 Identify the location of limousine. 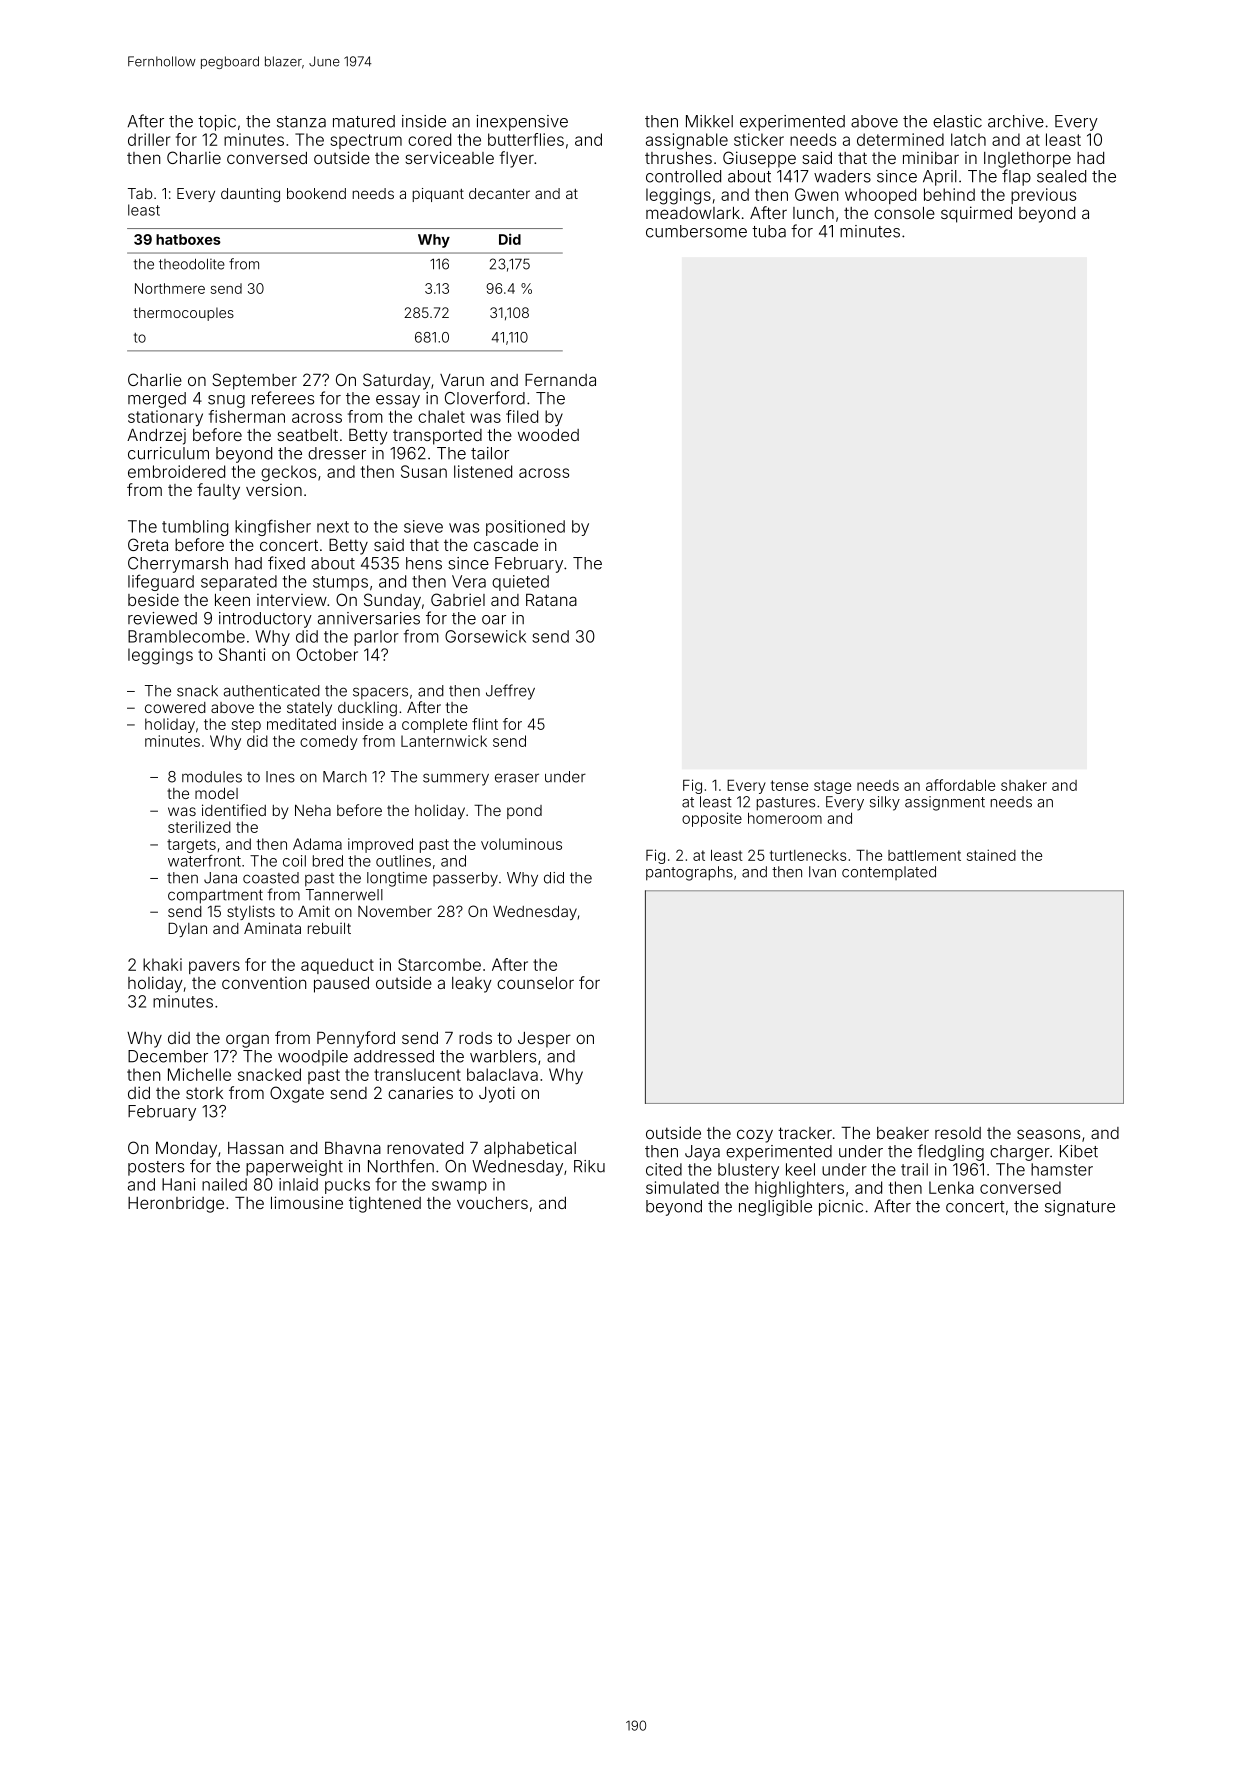
(307, 1202).
